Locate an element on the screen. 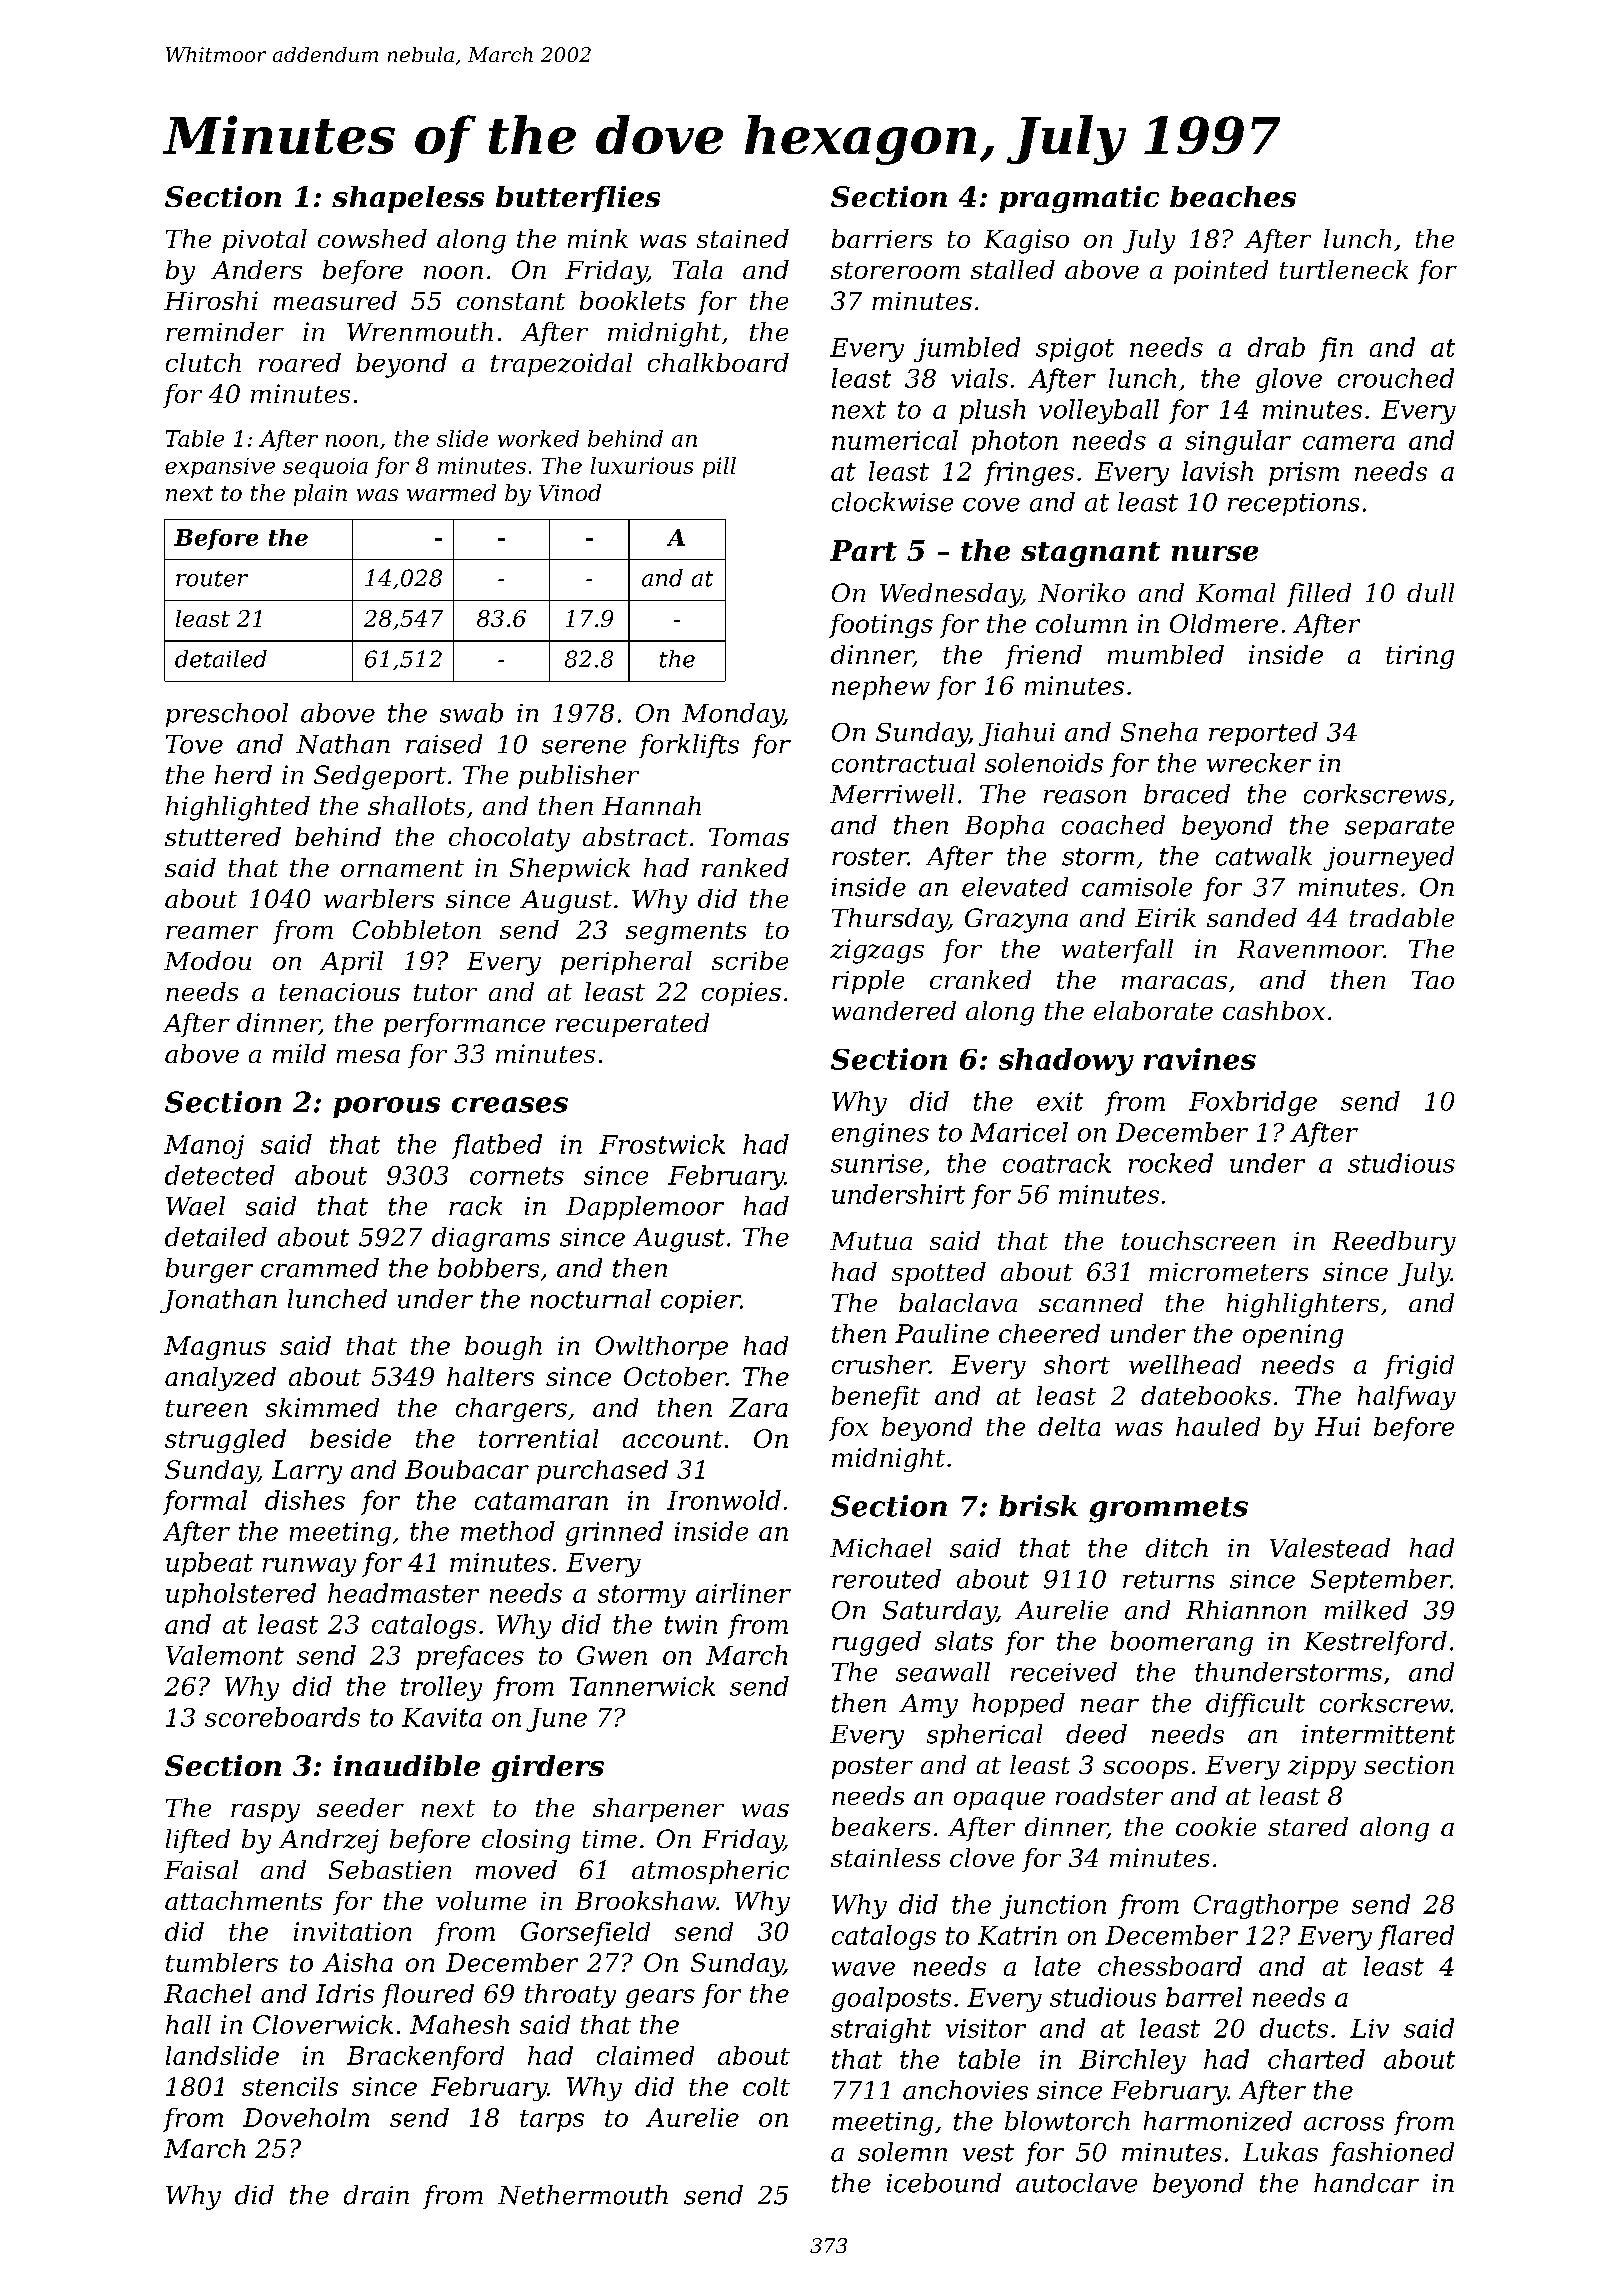 Image resolution: width=1620 pixels, height=2292 pixels. Frostwick is located at coordinates (662, 1144).
